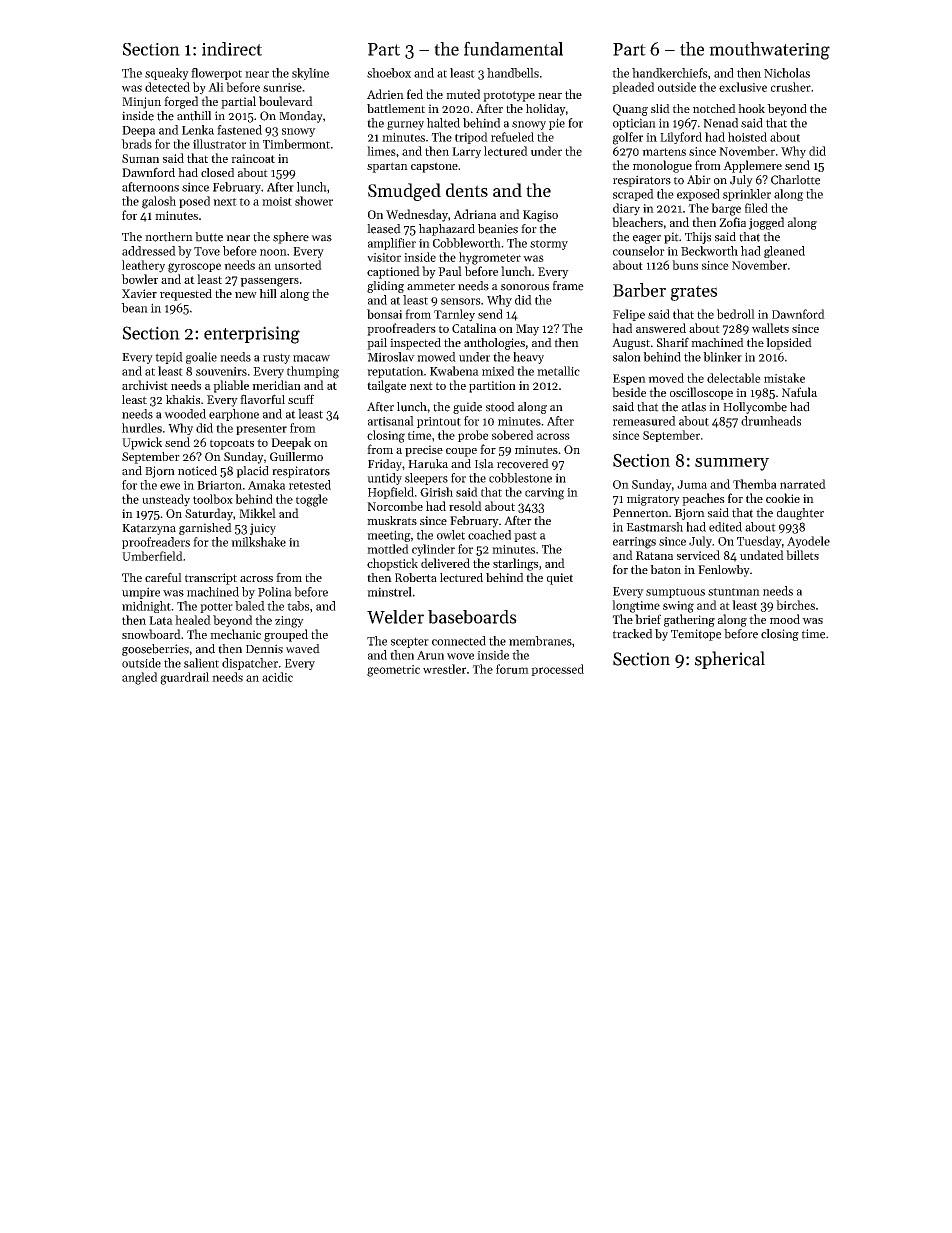 Image resolution: width=952 pixels, height=1233 pixels. What do you see at coordinates (393, 671) in the document?
I see `geometric` at bounding box center [393, 671].
